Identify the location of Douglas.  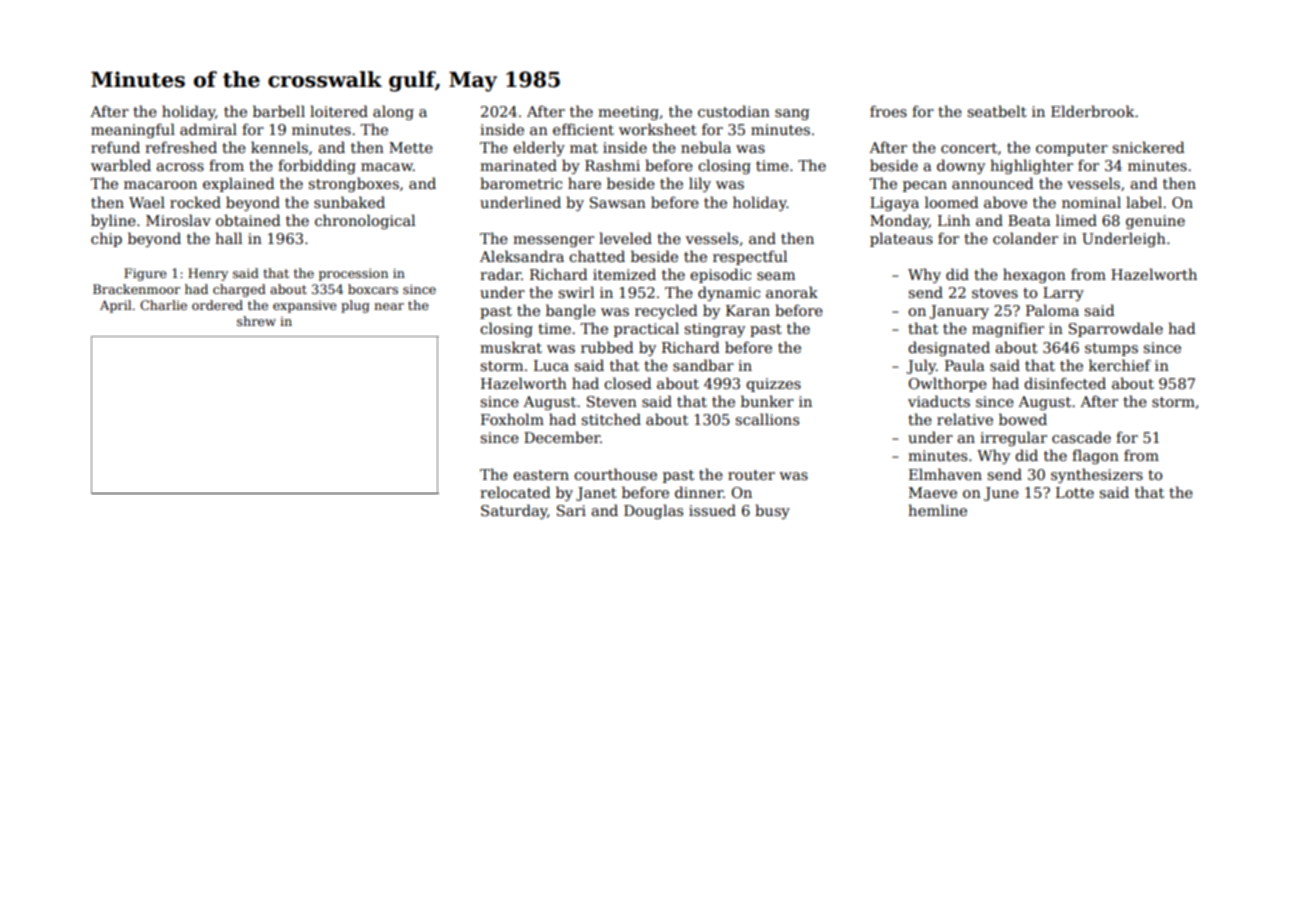
(653, 511).
